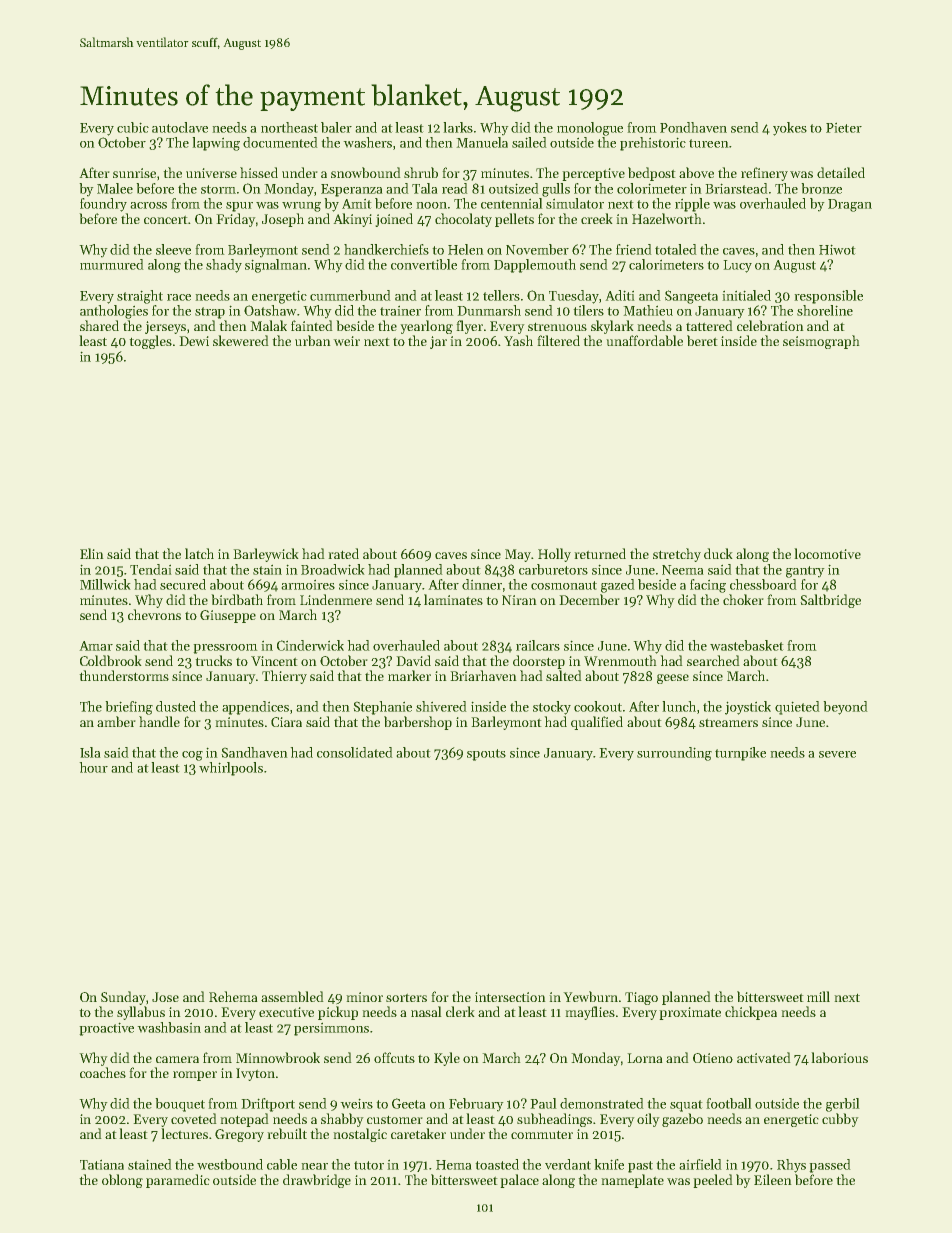  What do you see at coordinates (185, 1133) in the screenshot?
I see `lectures` at bounding box center [185, 1133].
